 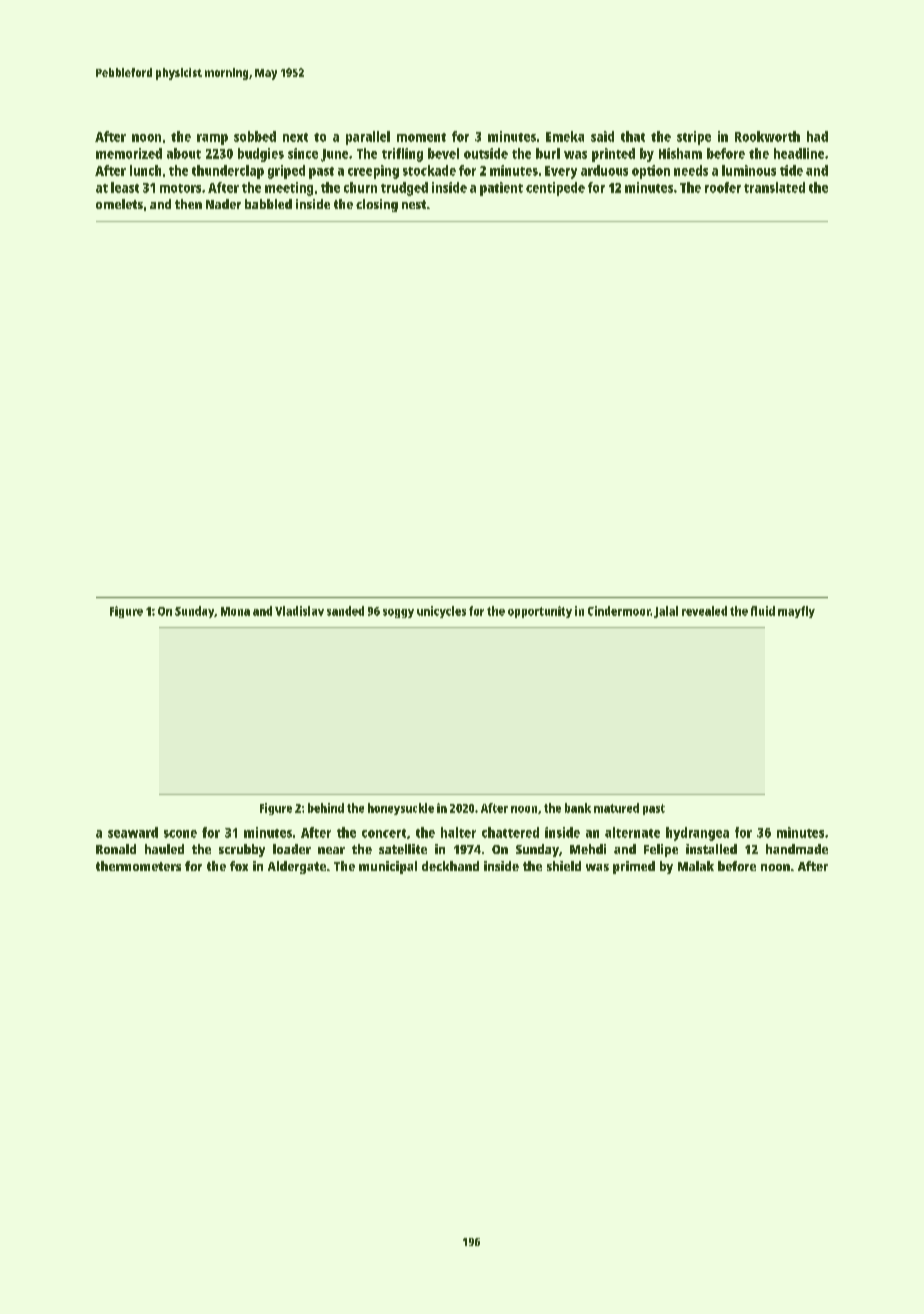 What do you see at coordinates (796, 612) in the document?
I see `mayfly` at bounding box center [796, 612].
